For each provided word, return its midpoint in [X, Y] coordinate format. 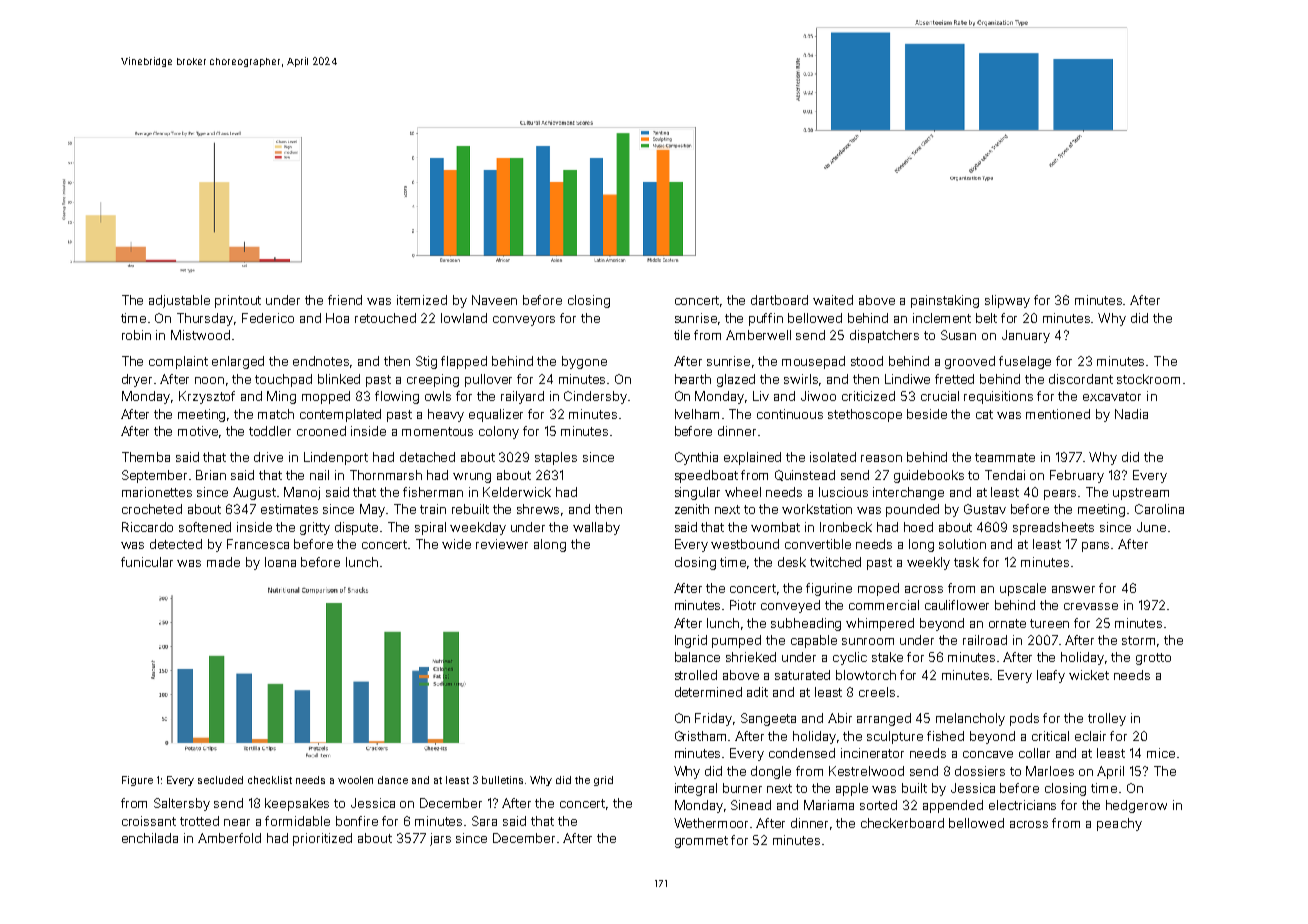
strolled [696, 675]
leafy [1051, 676]
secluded [220, 780]
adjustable [179, 301]
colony [499, 432]
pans [1095, 547]
